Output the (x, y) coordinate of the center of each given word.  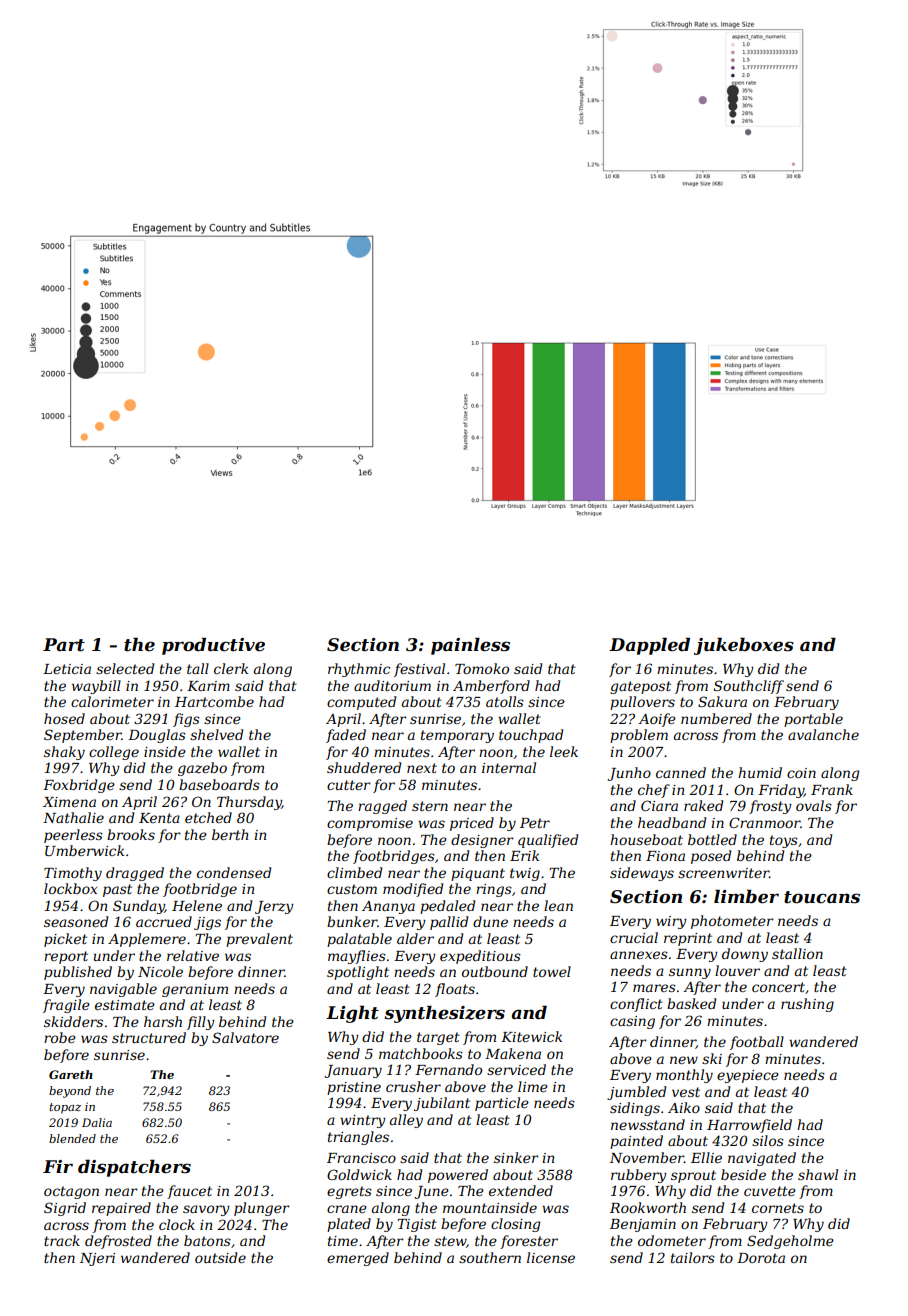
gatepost (640, 687)
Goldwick (359, 1174)
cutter (349, 785)
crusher (413, 1086)
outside (220, 1257)
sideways (642, 874)
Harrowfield (749, 1126)
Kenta (159, 818)
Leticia (67, 669)
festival (419, 670)
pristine (354, 1088)
